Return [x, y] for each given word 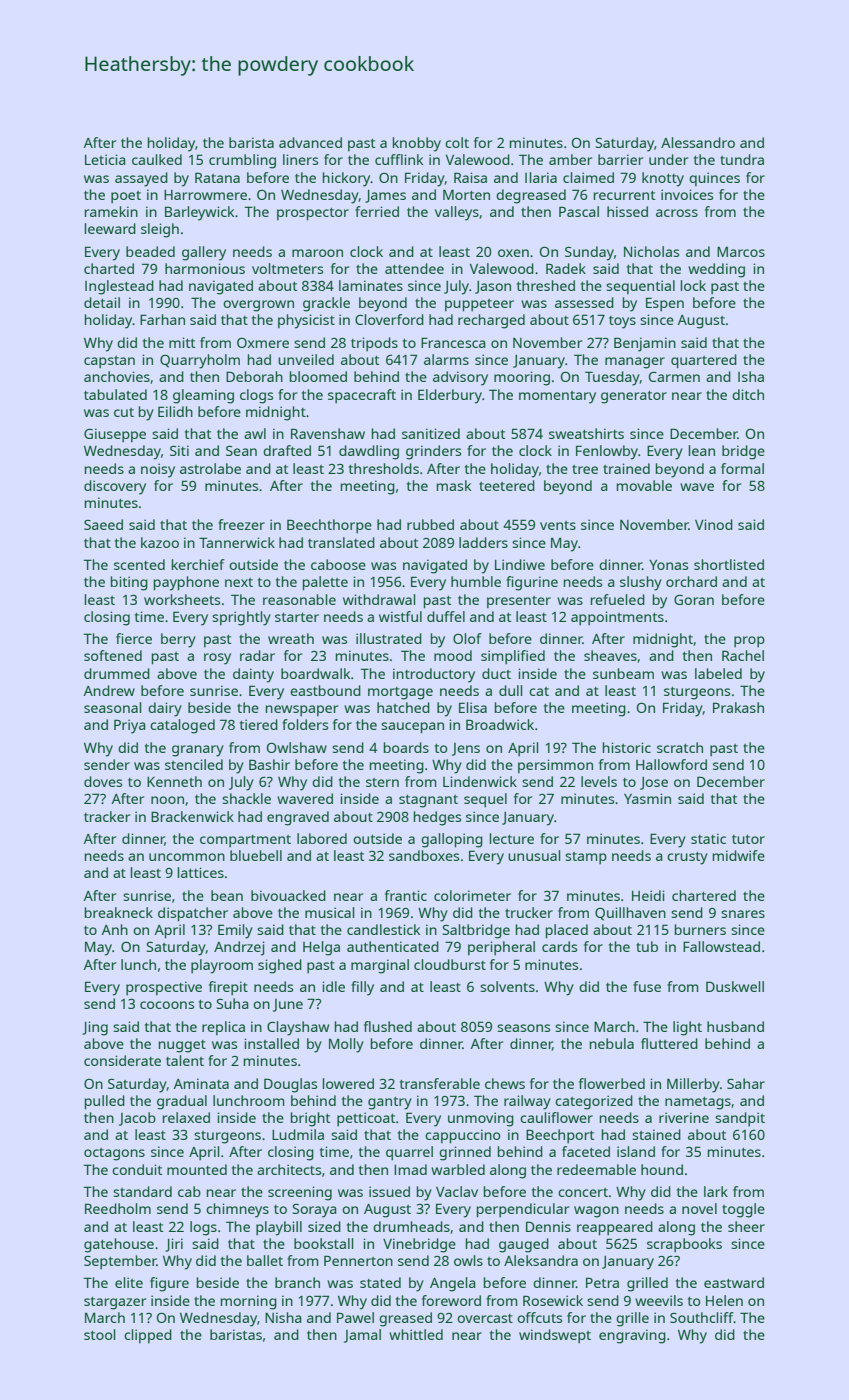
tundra [742, 159]
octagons [114, 1154]
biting [129, 583]
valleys [457, 213]
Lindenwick [480, 781]
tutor [748, 839]
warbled [458, 1169]
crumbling [242, 161]
